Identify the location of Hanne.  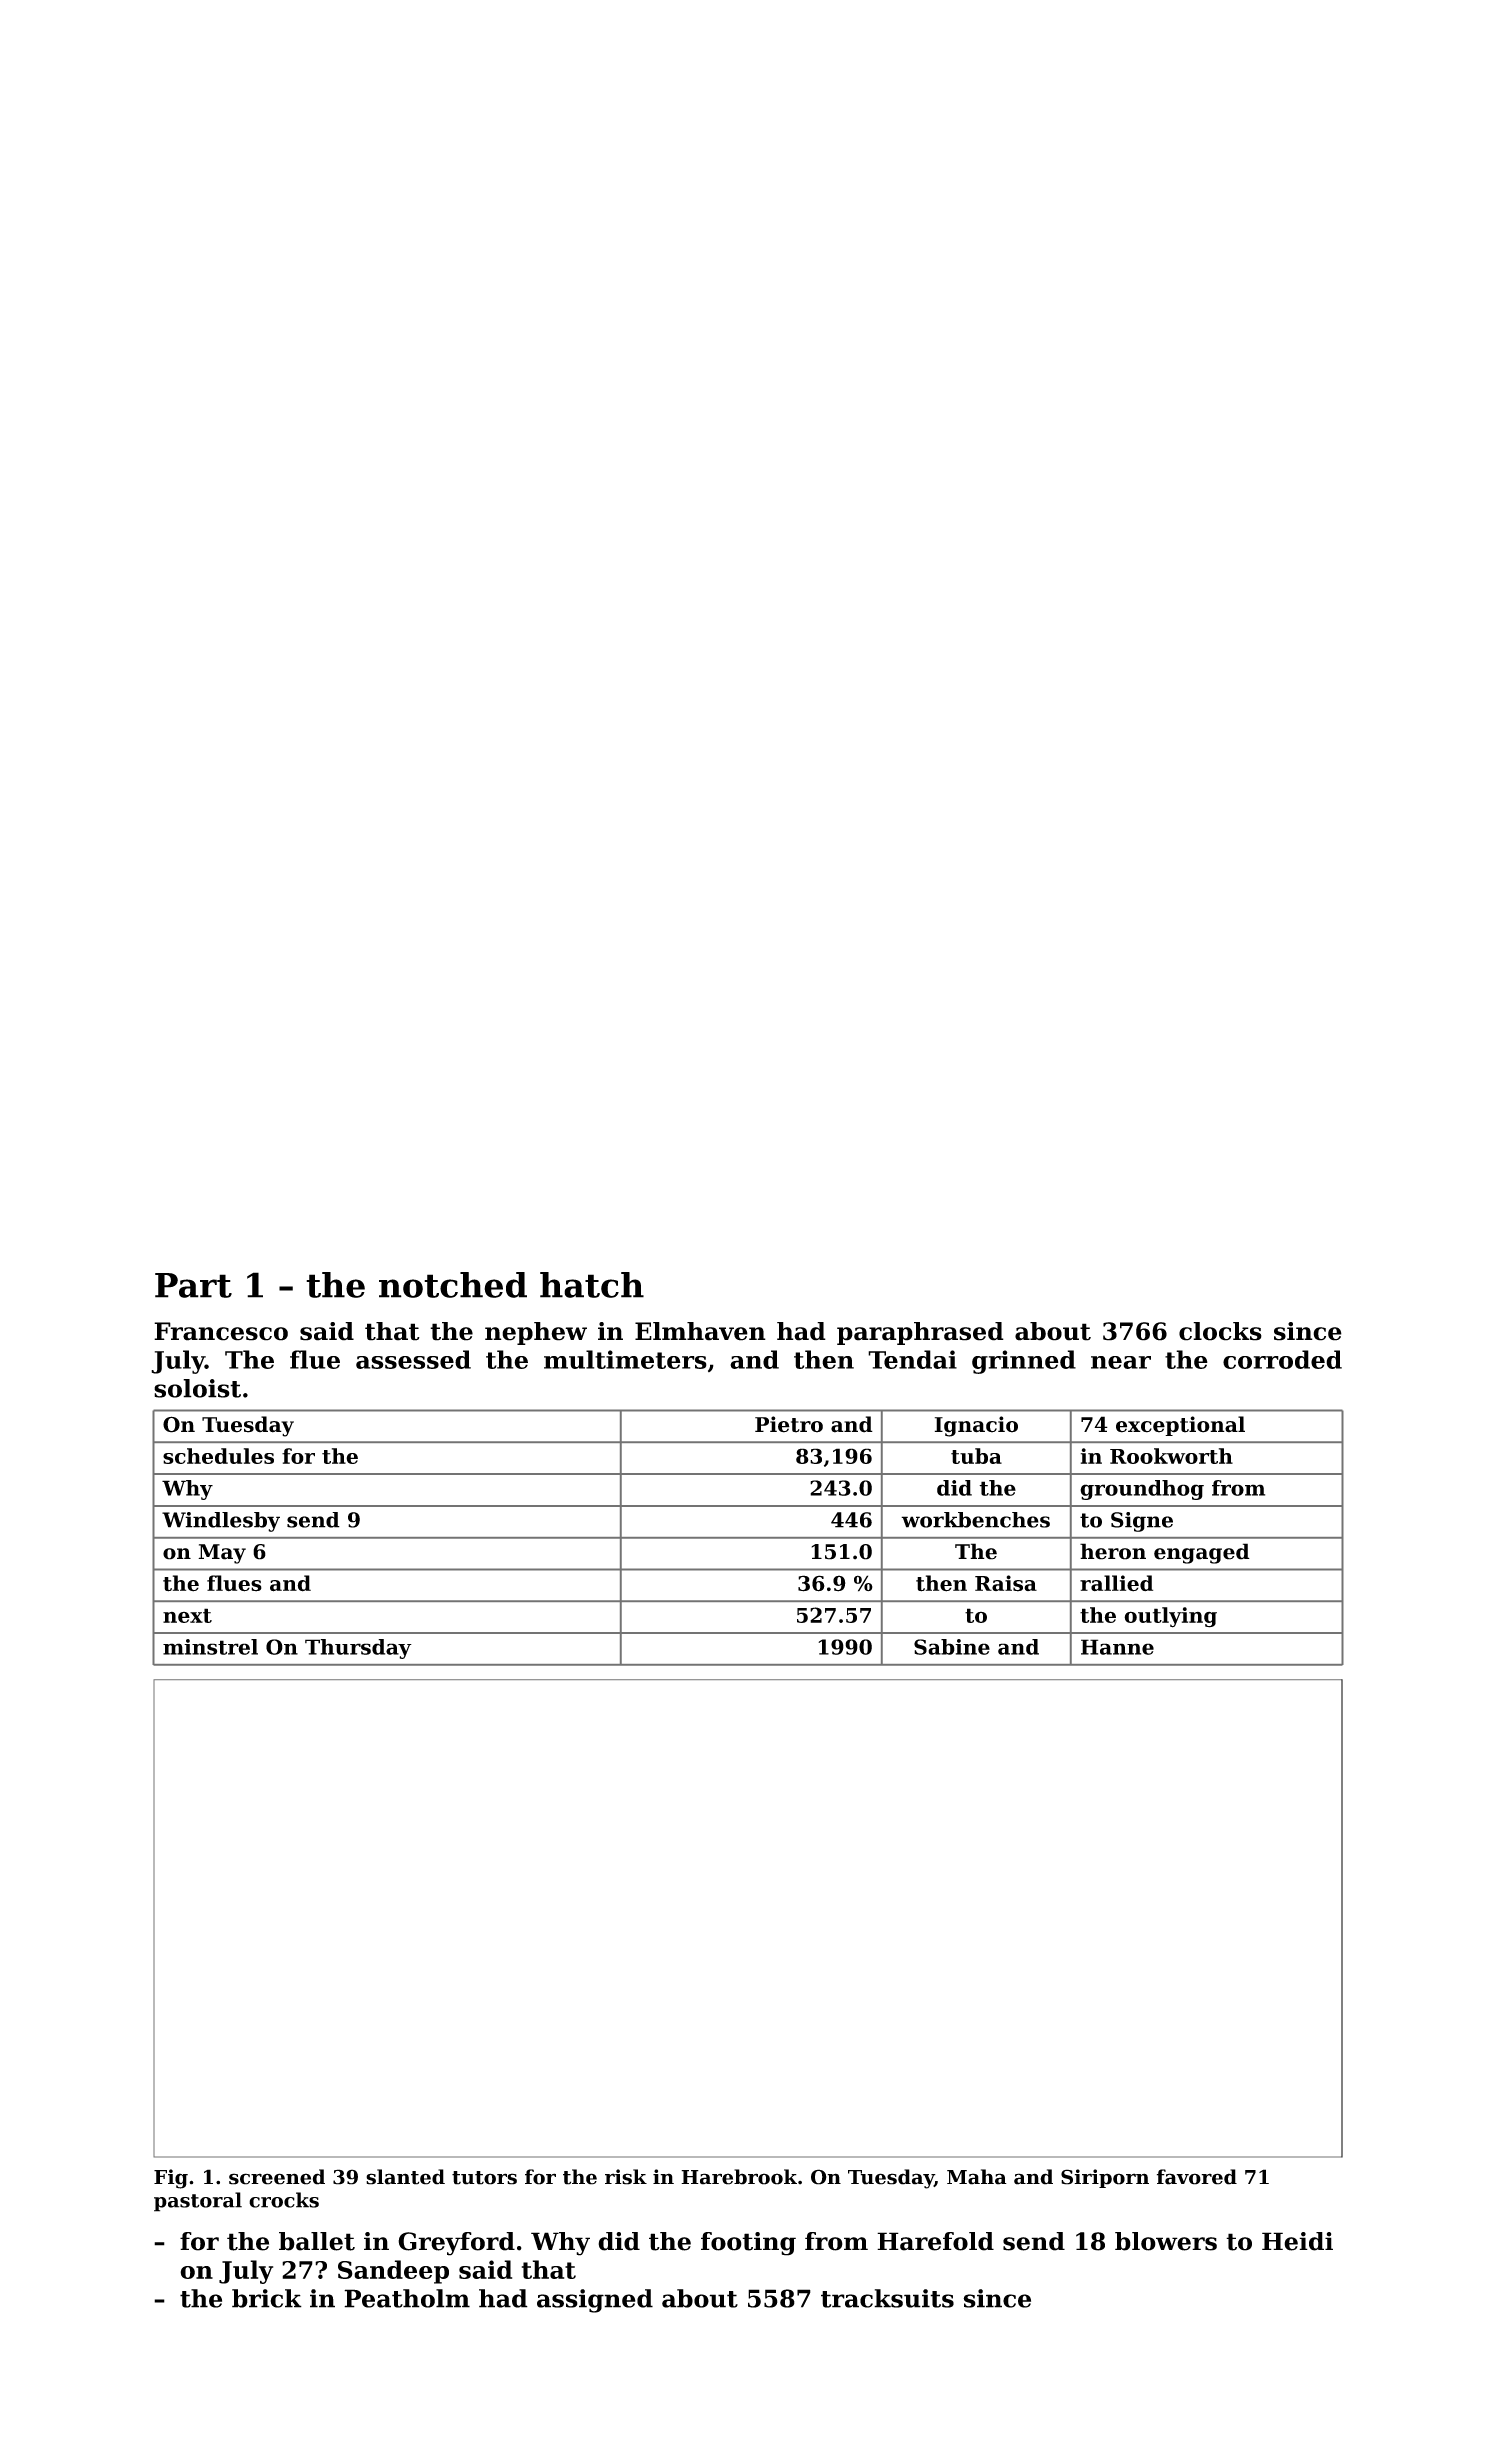
(1117, 1647).
